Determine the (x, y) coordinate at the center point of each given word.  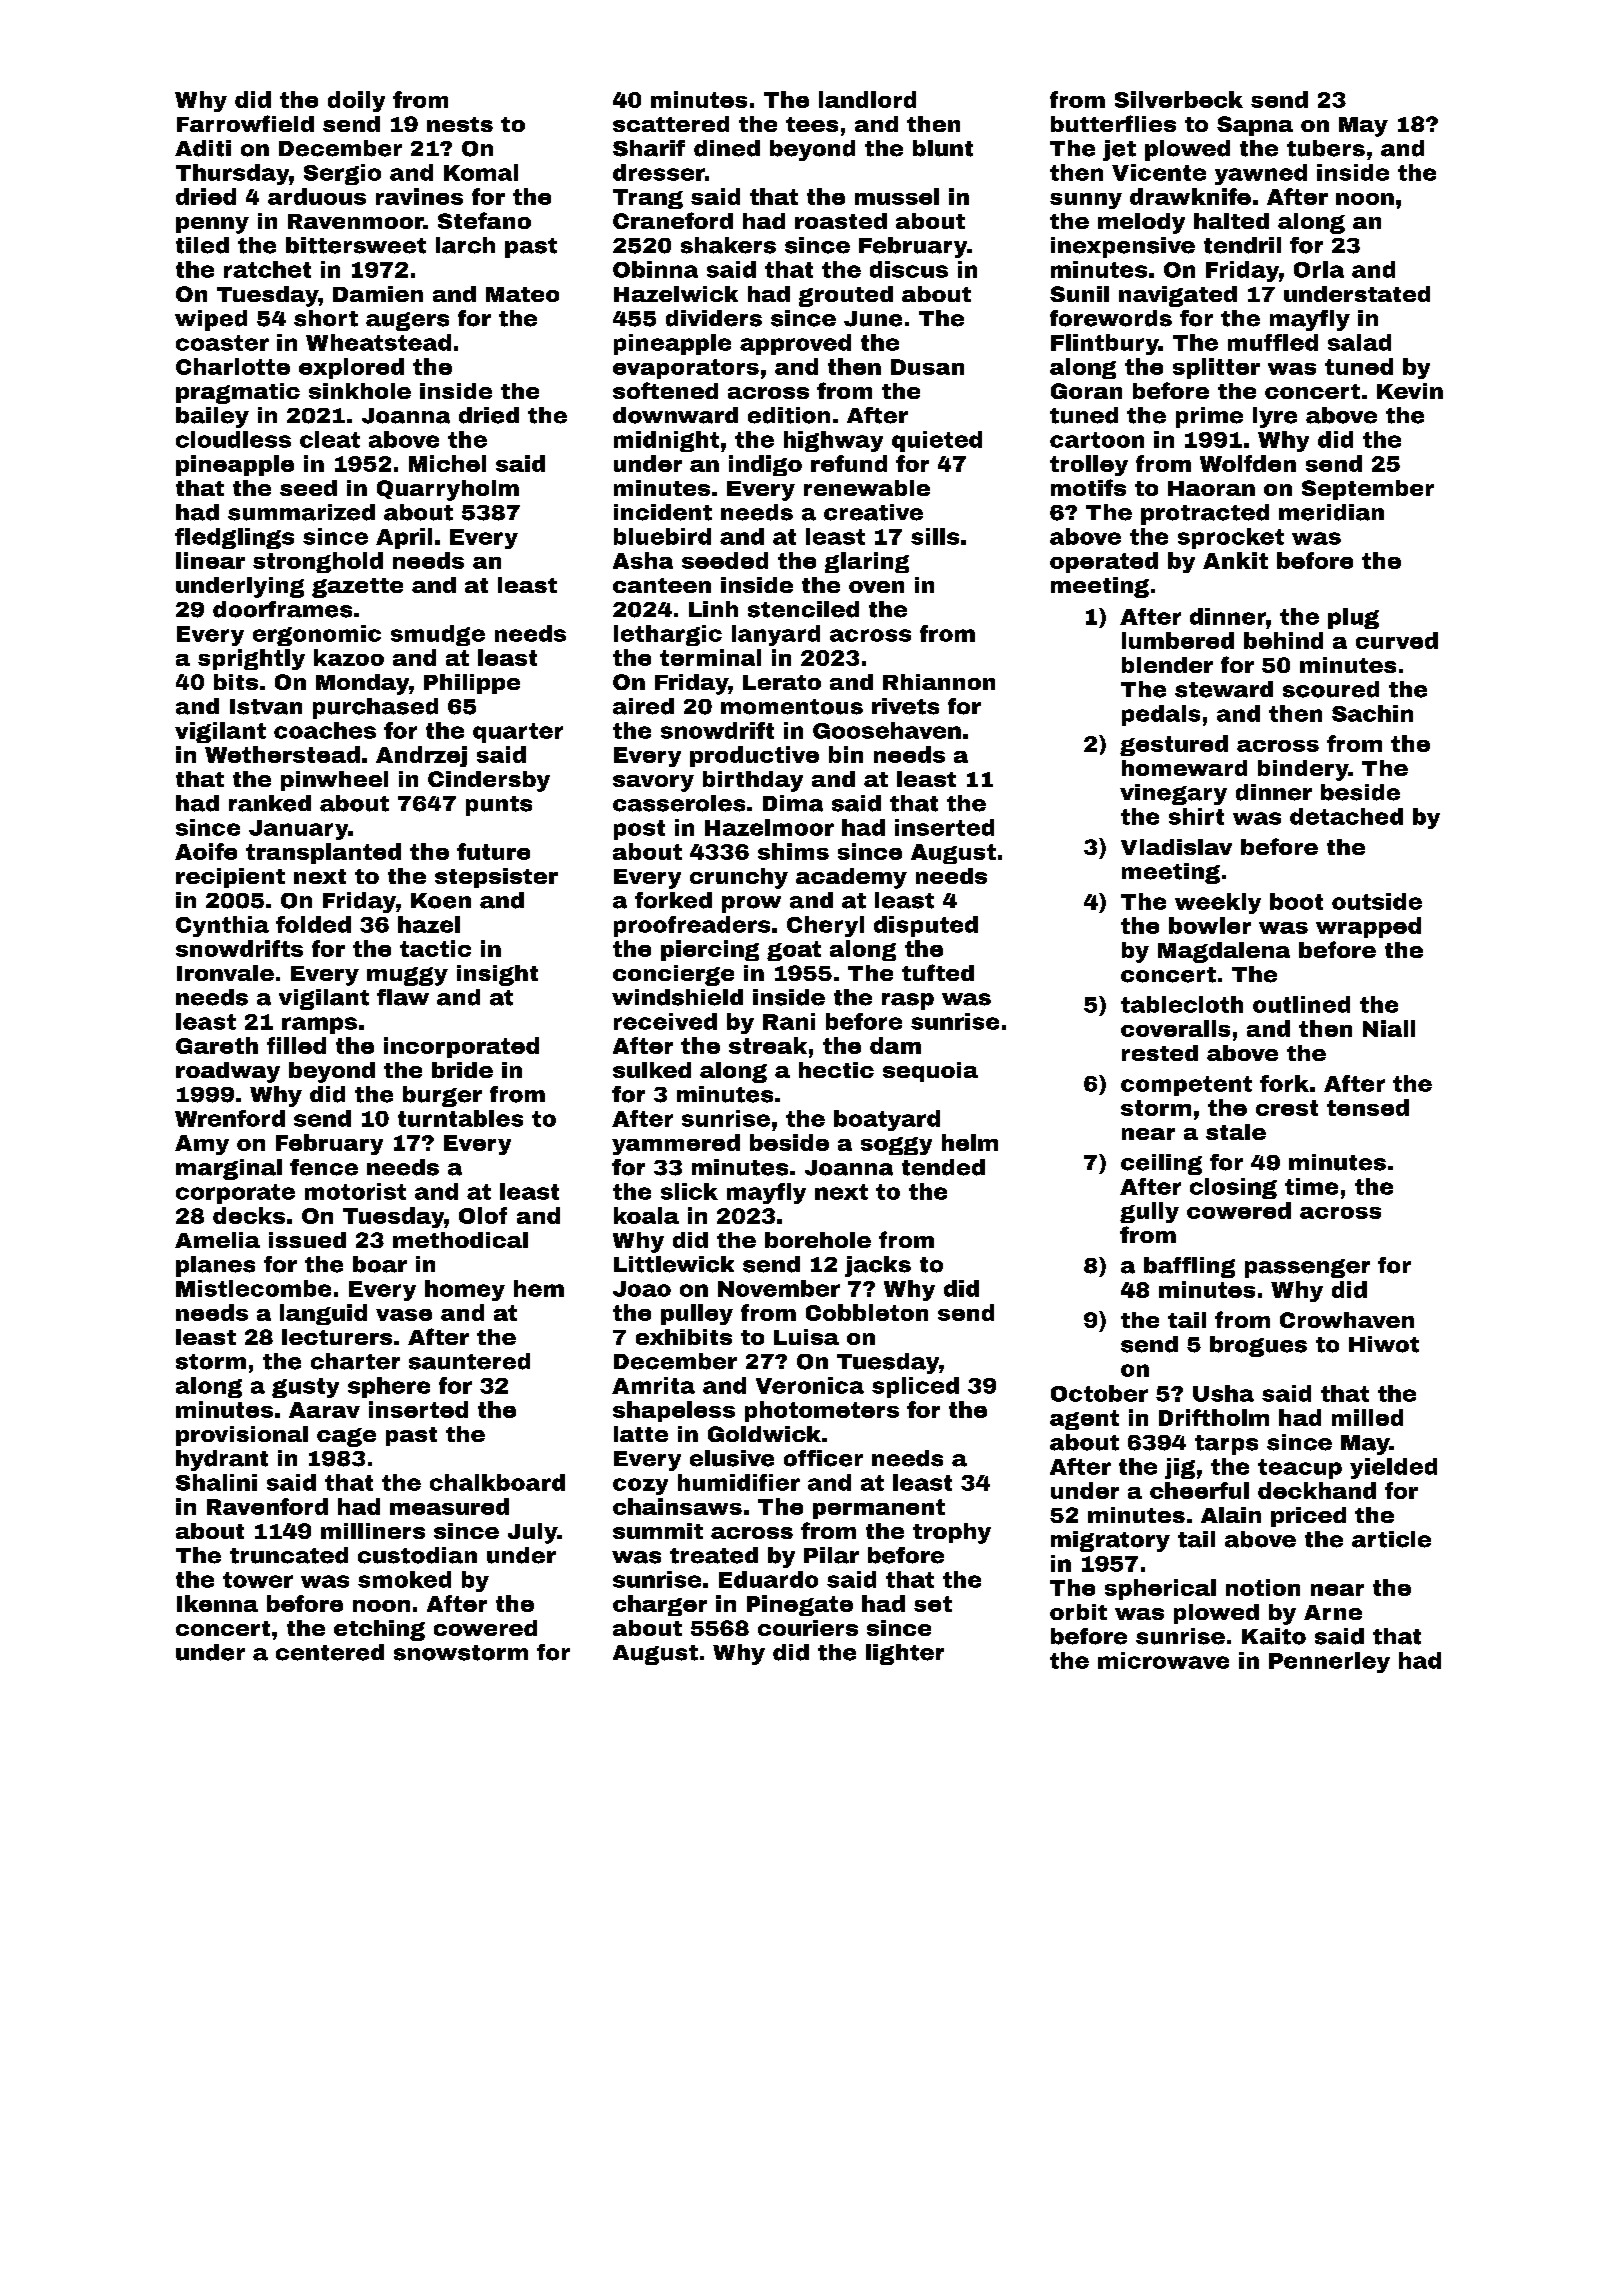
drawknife (1190, 196)
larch (465, 245)
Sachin (1372, 713)
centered (330, 1652)
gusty (305, 1388)
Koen (441, 901)
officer (823, 1458)
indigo (765, 465)
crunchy (739, 878)
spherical (1160, 1589)
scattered (671, 124)
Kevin (1410, 391)
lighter (905, 1654)
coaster (222, 343)
